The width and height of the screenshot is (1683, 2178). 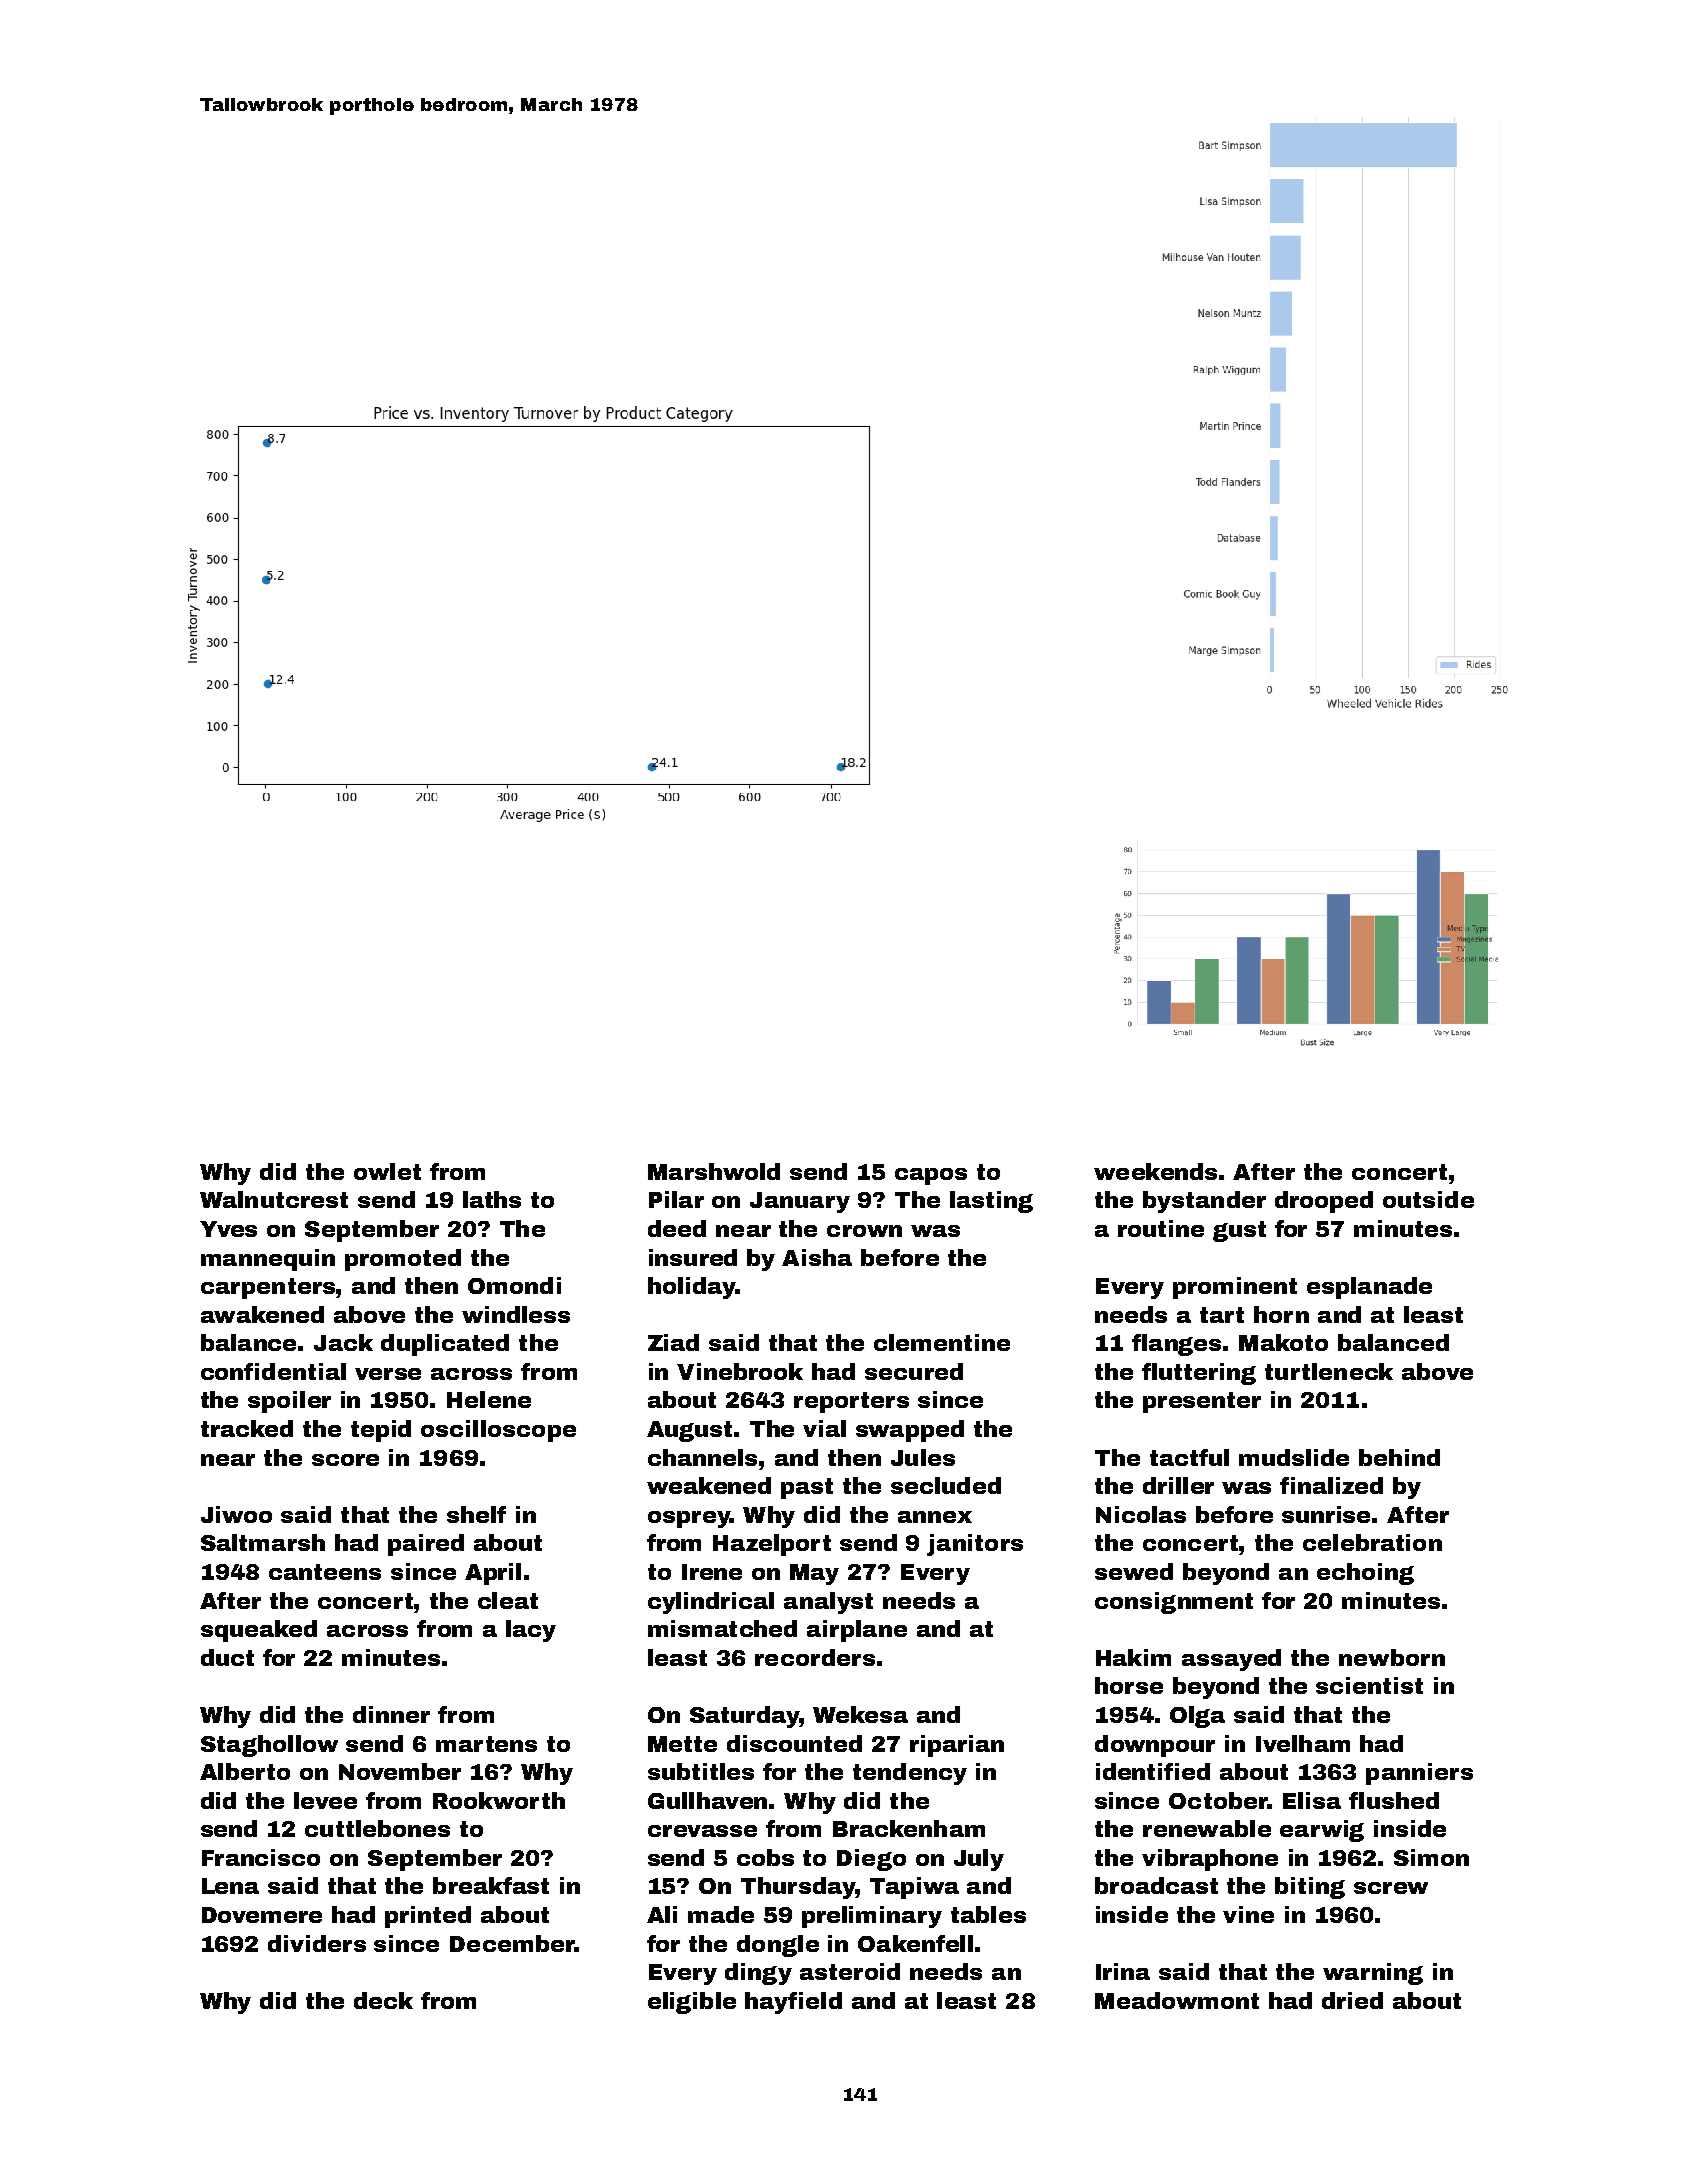 What do you see at coordinates (383, 2000) in the screenshot?
I see `deck` at bounding box center [383, 2000].
